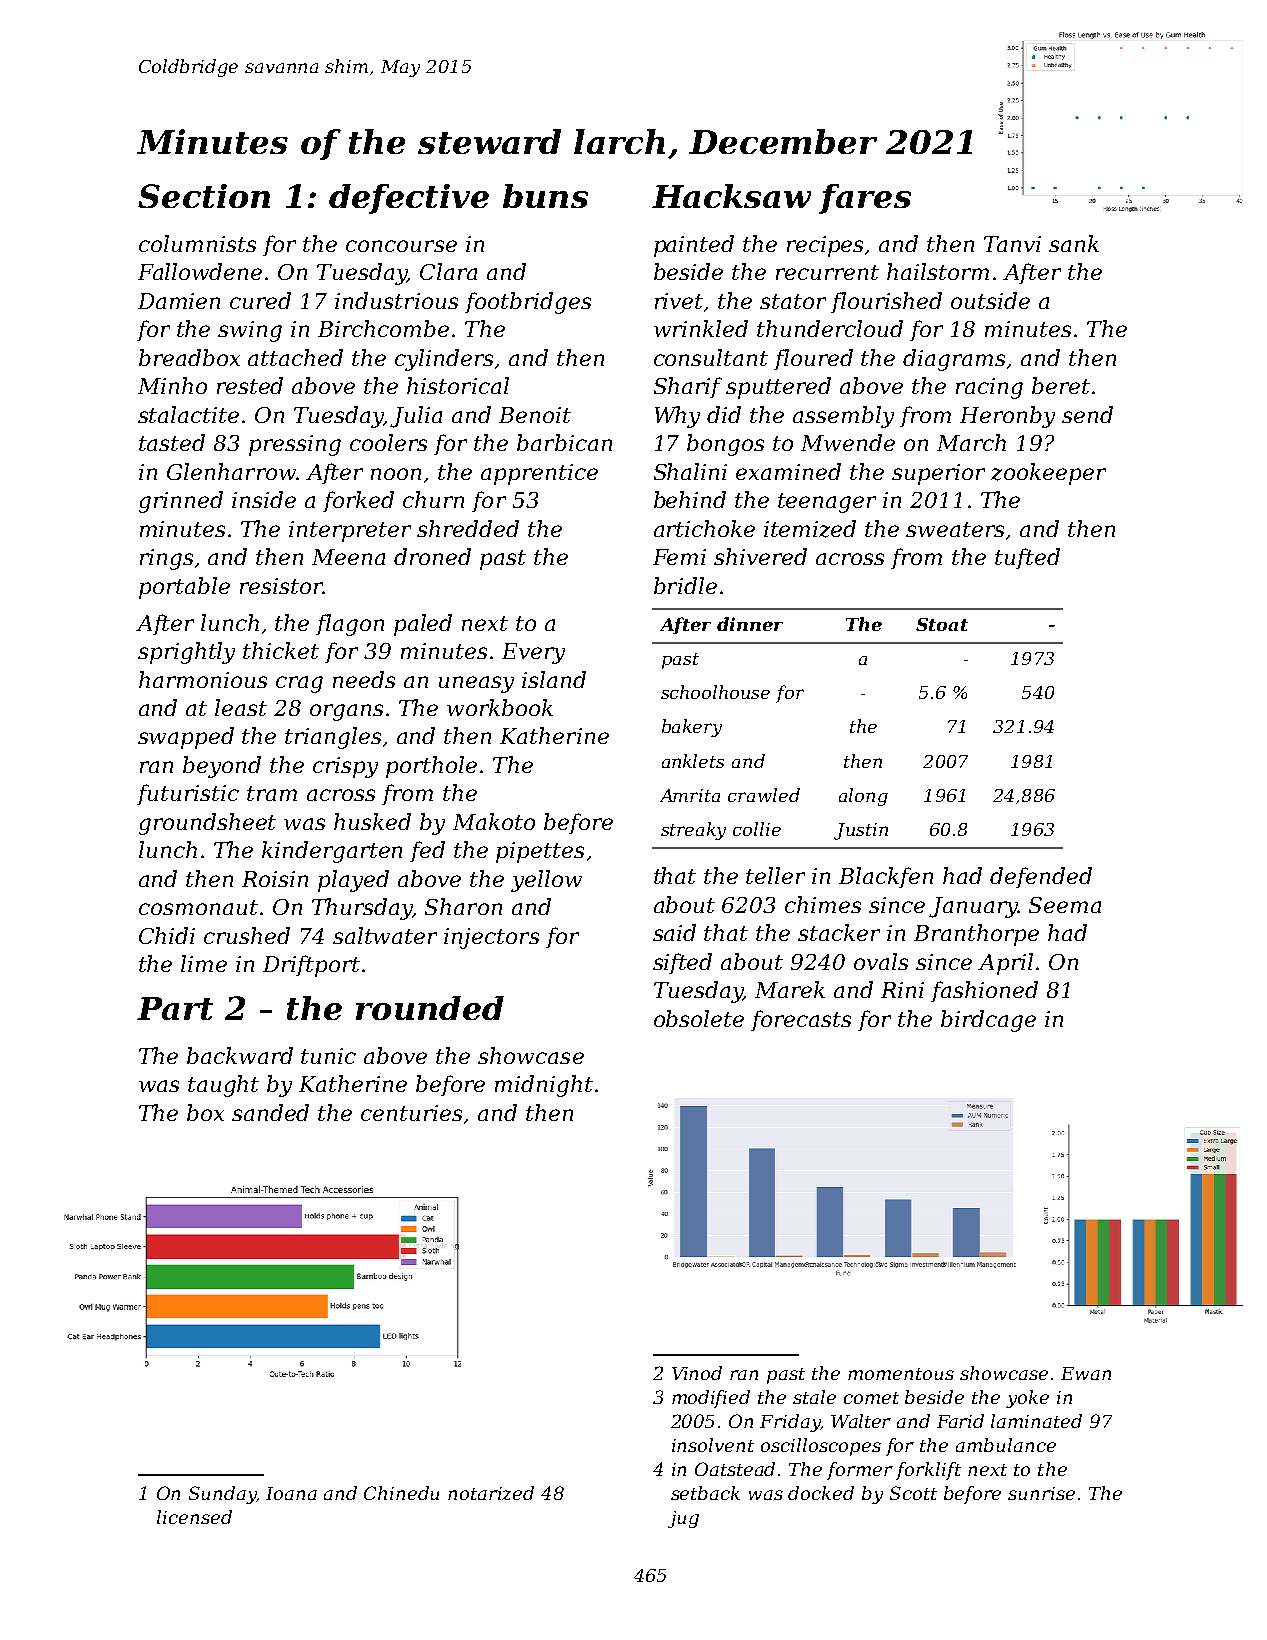 This screenshot has height=1640, width=1267. What do you see at coordinates (1074, 243) in the screenshot?
I see `sank` at bounding box center [1074, 243].
